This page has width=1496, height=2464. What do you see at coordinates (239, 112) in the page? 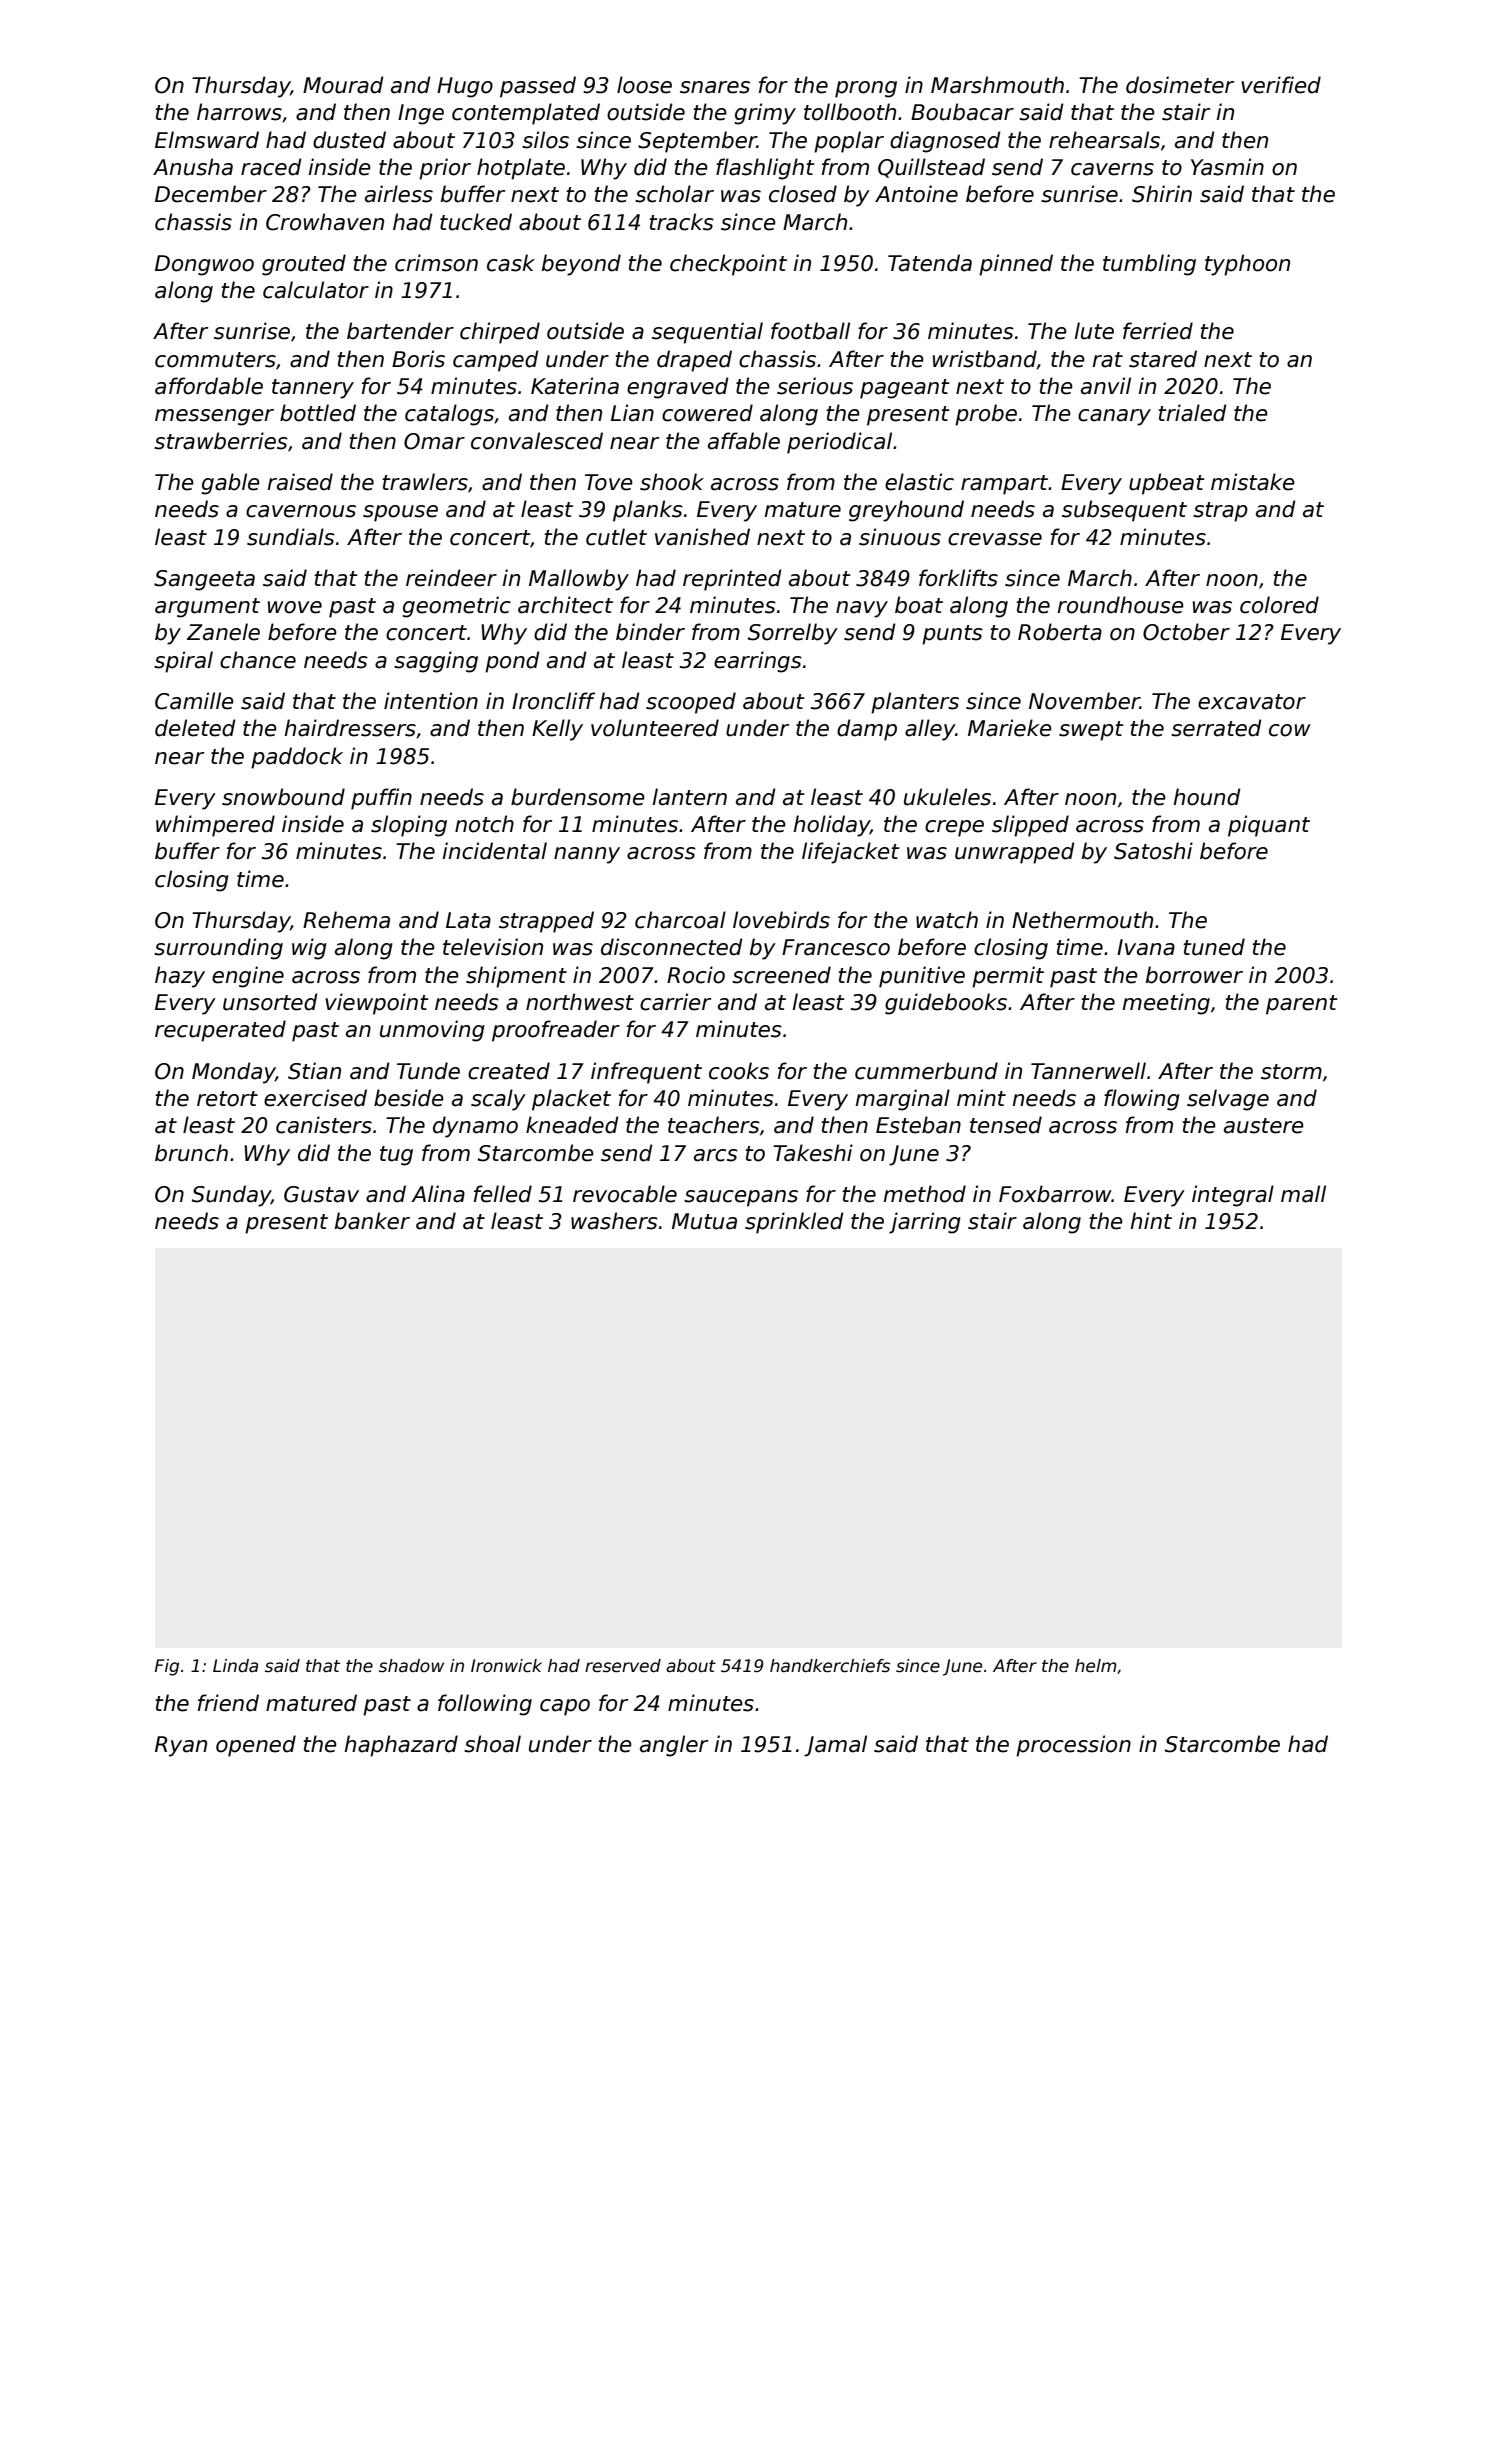
I see `harrows` at bounding box center [239, 112].
